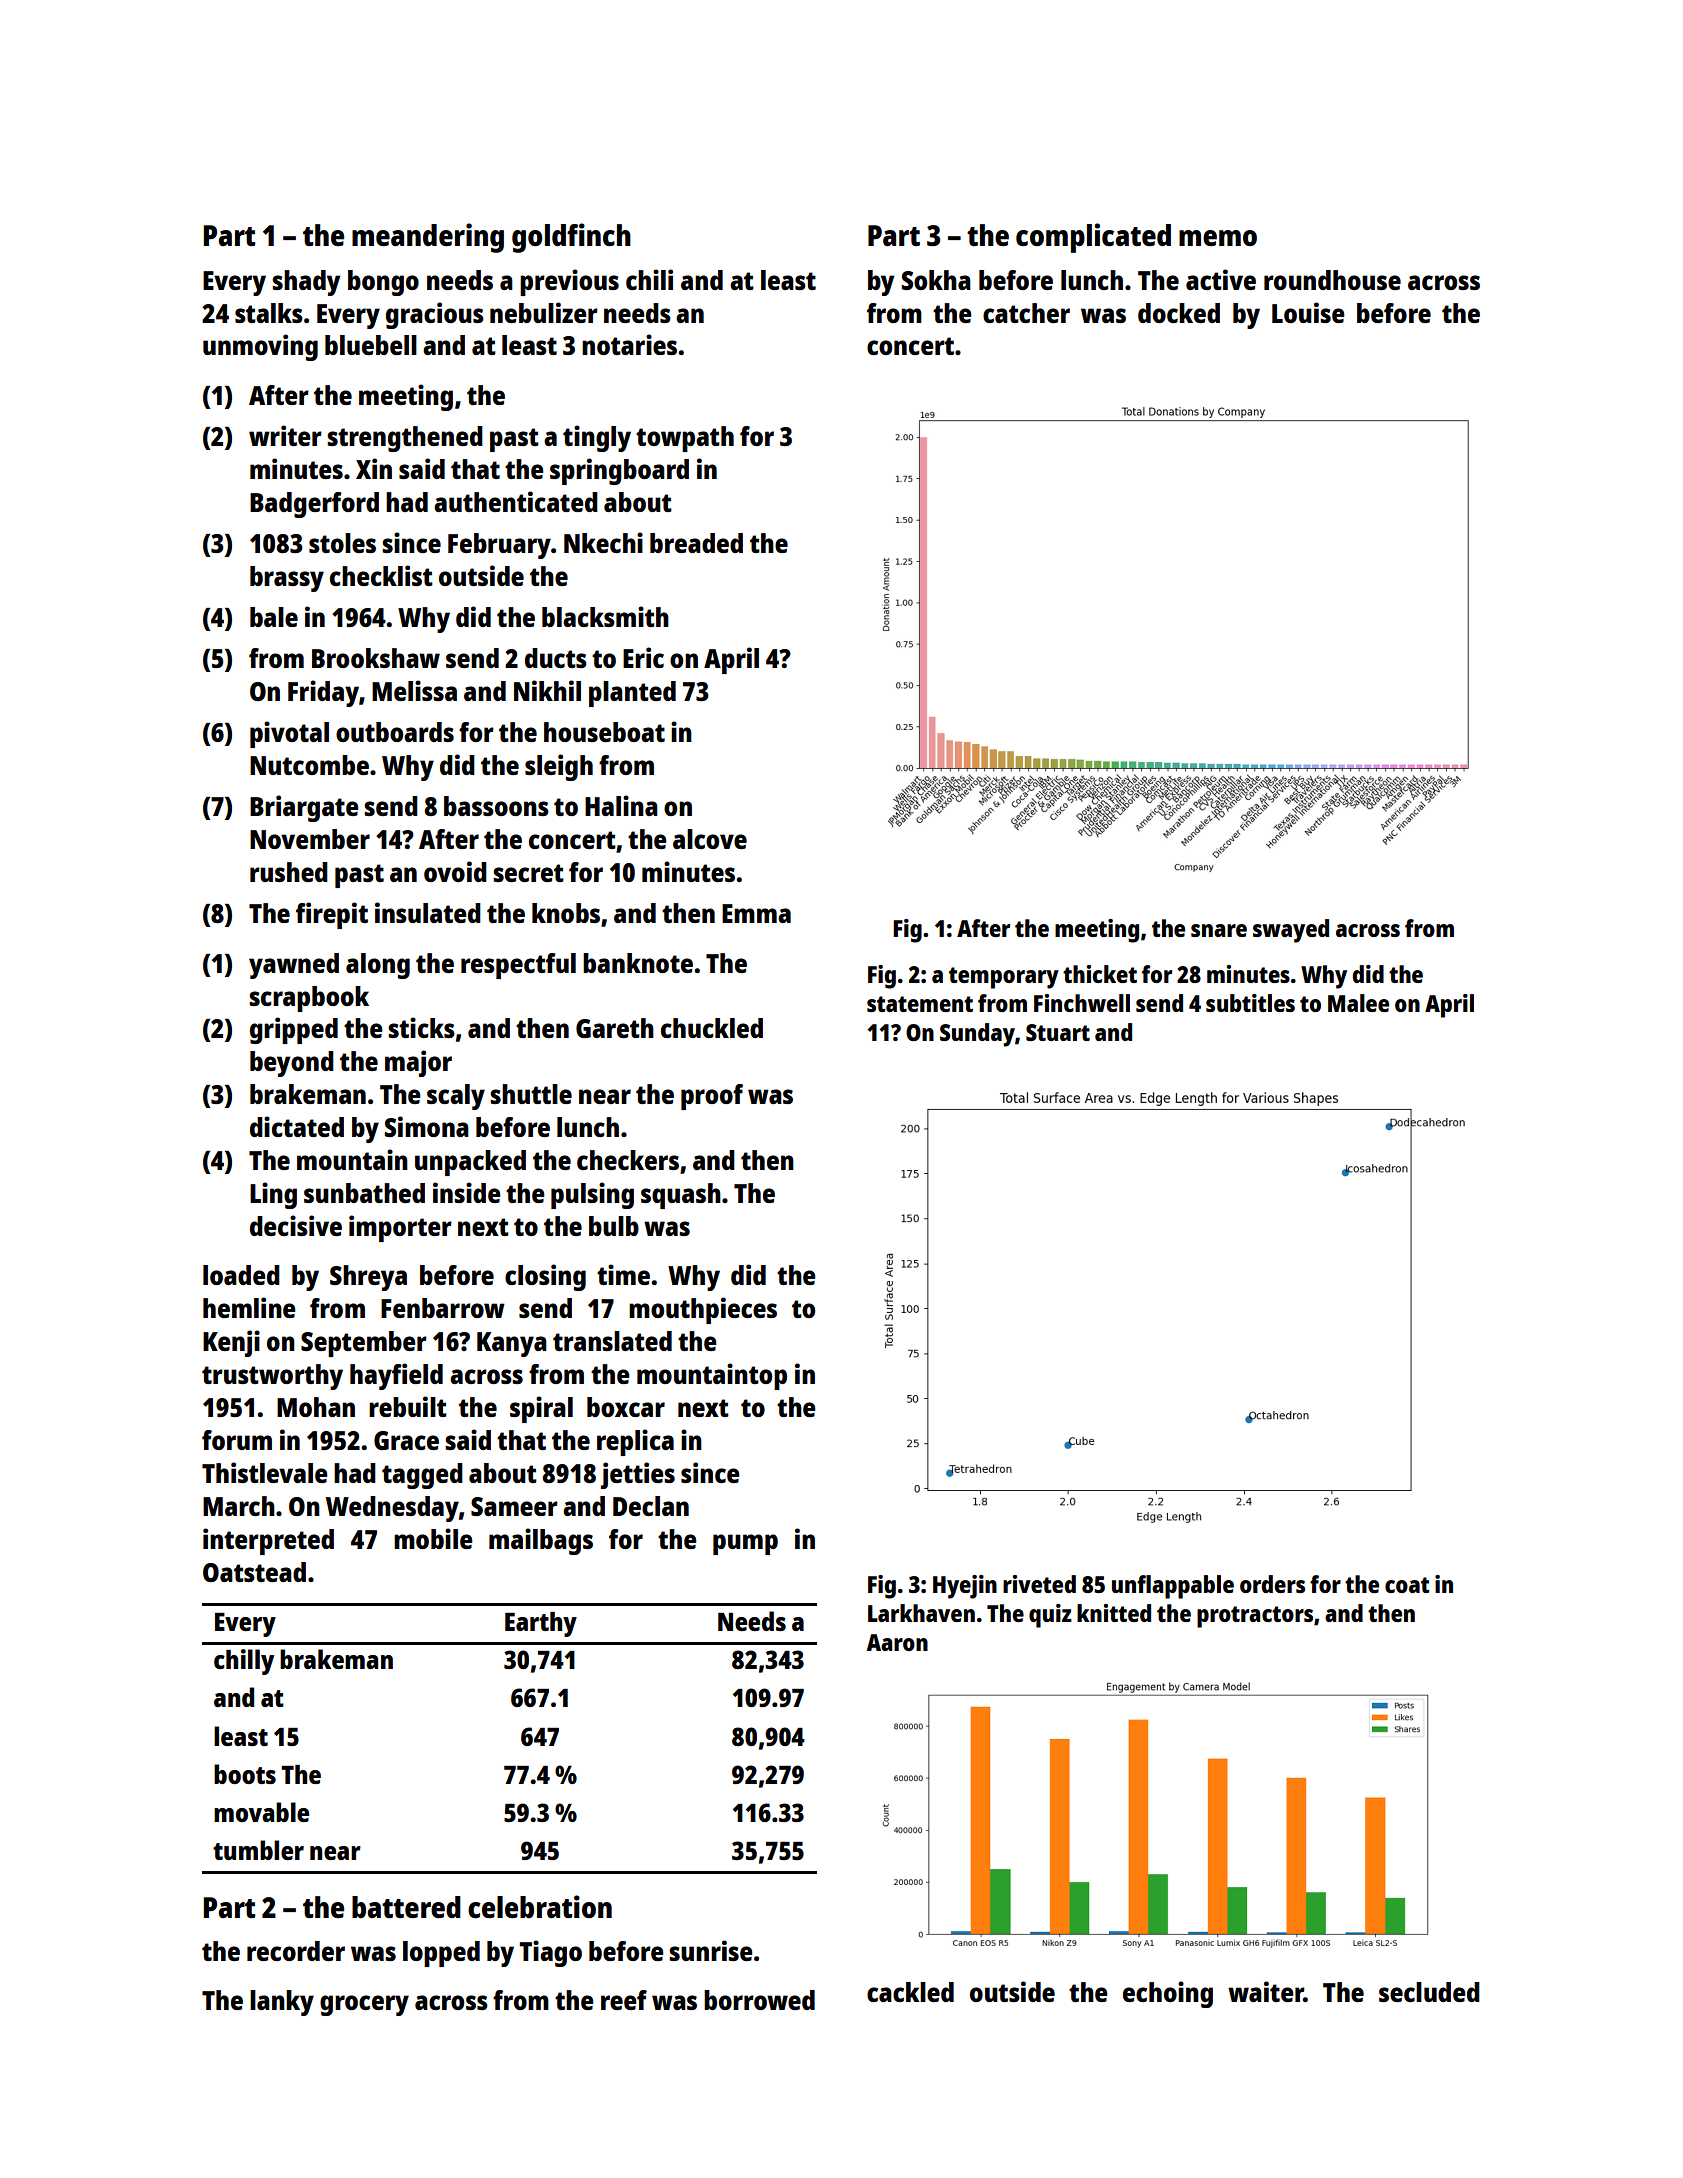  I want to click on protractors, so click(1255, 1617).
